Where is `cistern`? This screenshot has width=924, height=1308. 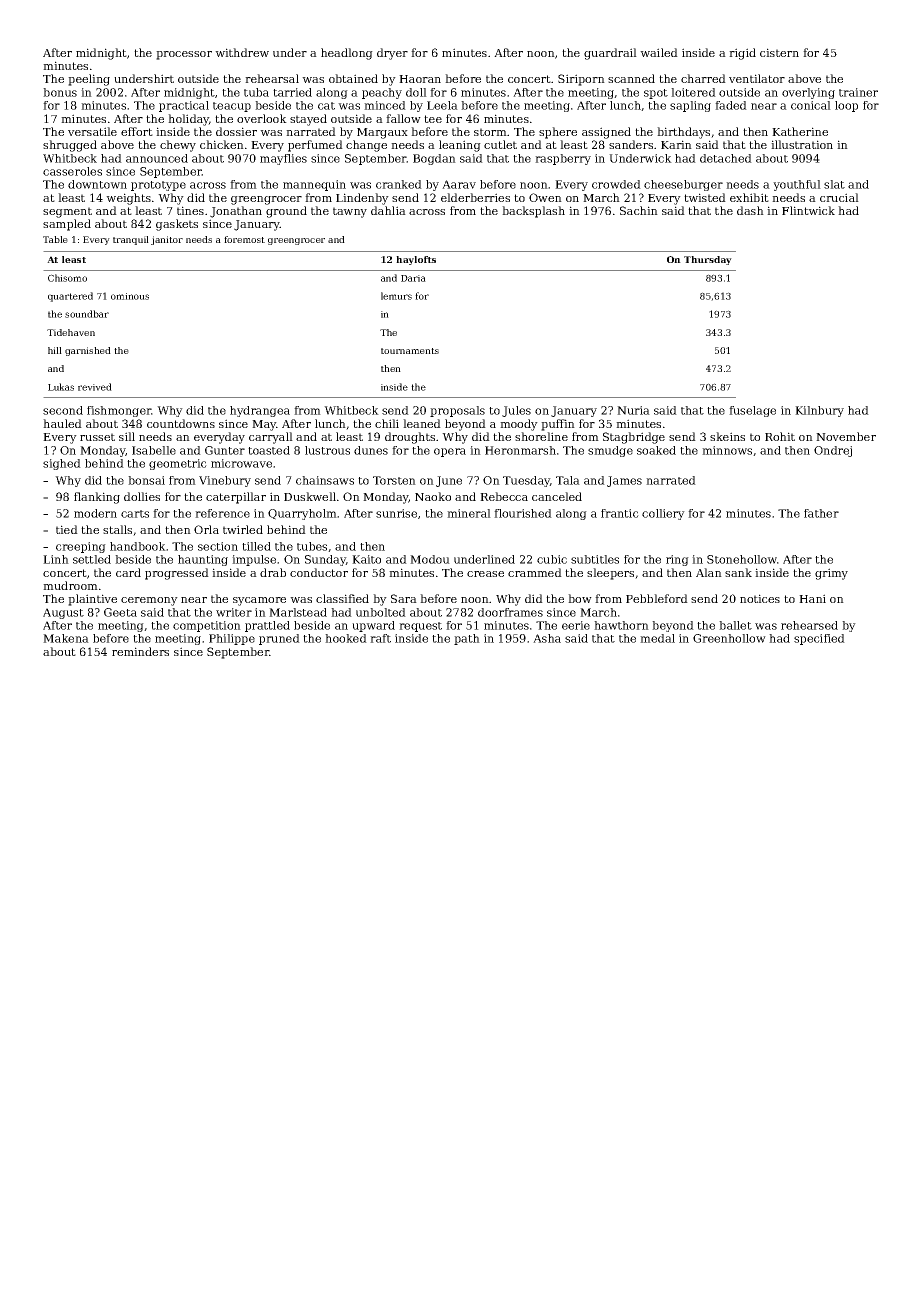 cistern is located at coordinates (779, 52).
